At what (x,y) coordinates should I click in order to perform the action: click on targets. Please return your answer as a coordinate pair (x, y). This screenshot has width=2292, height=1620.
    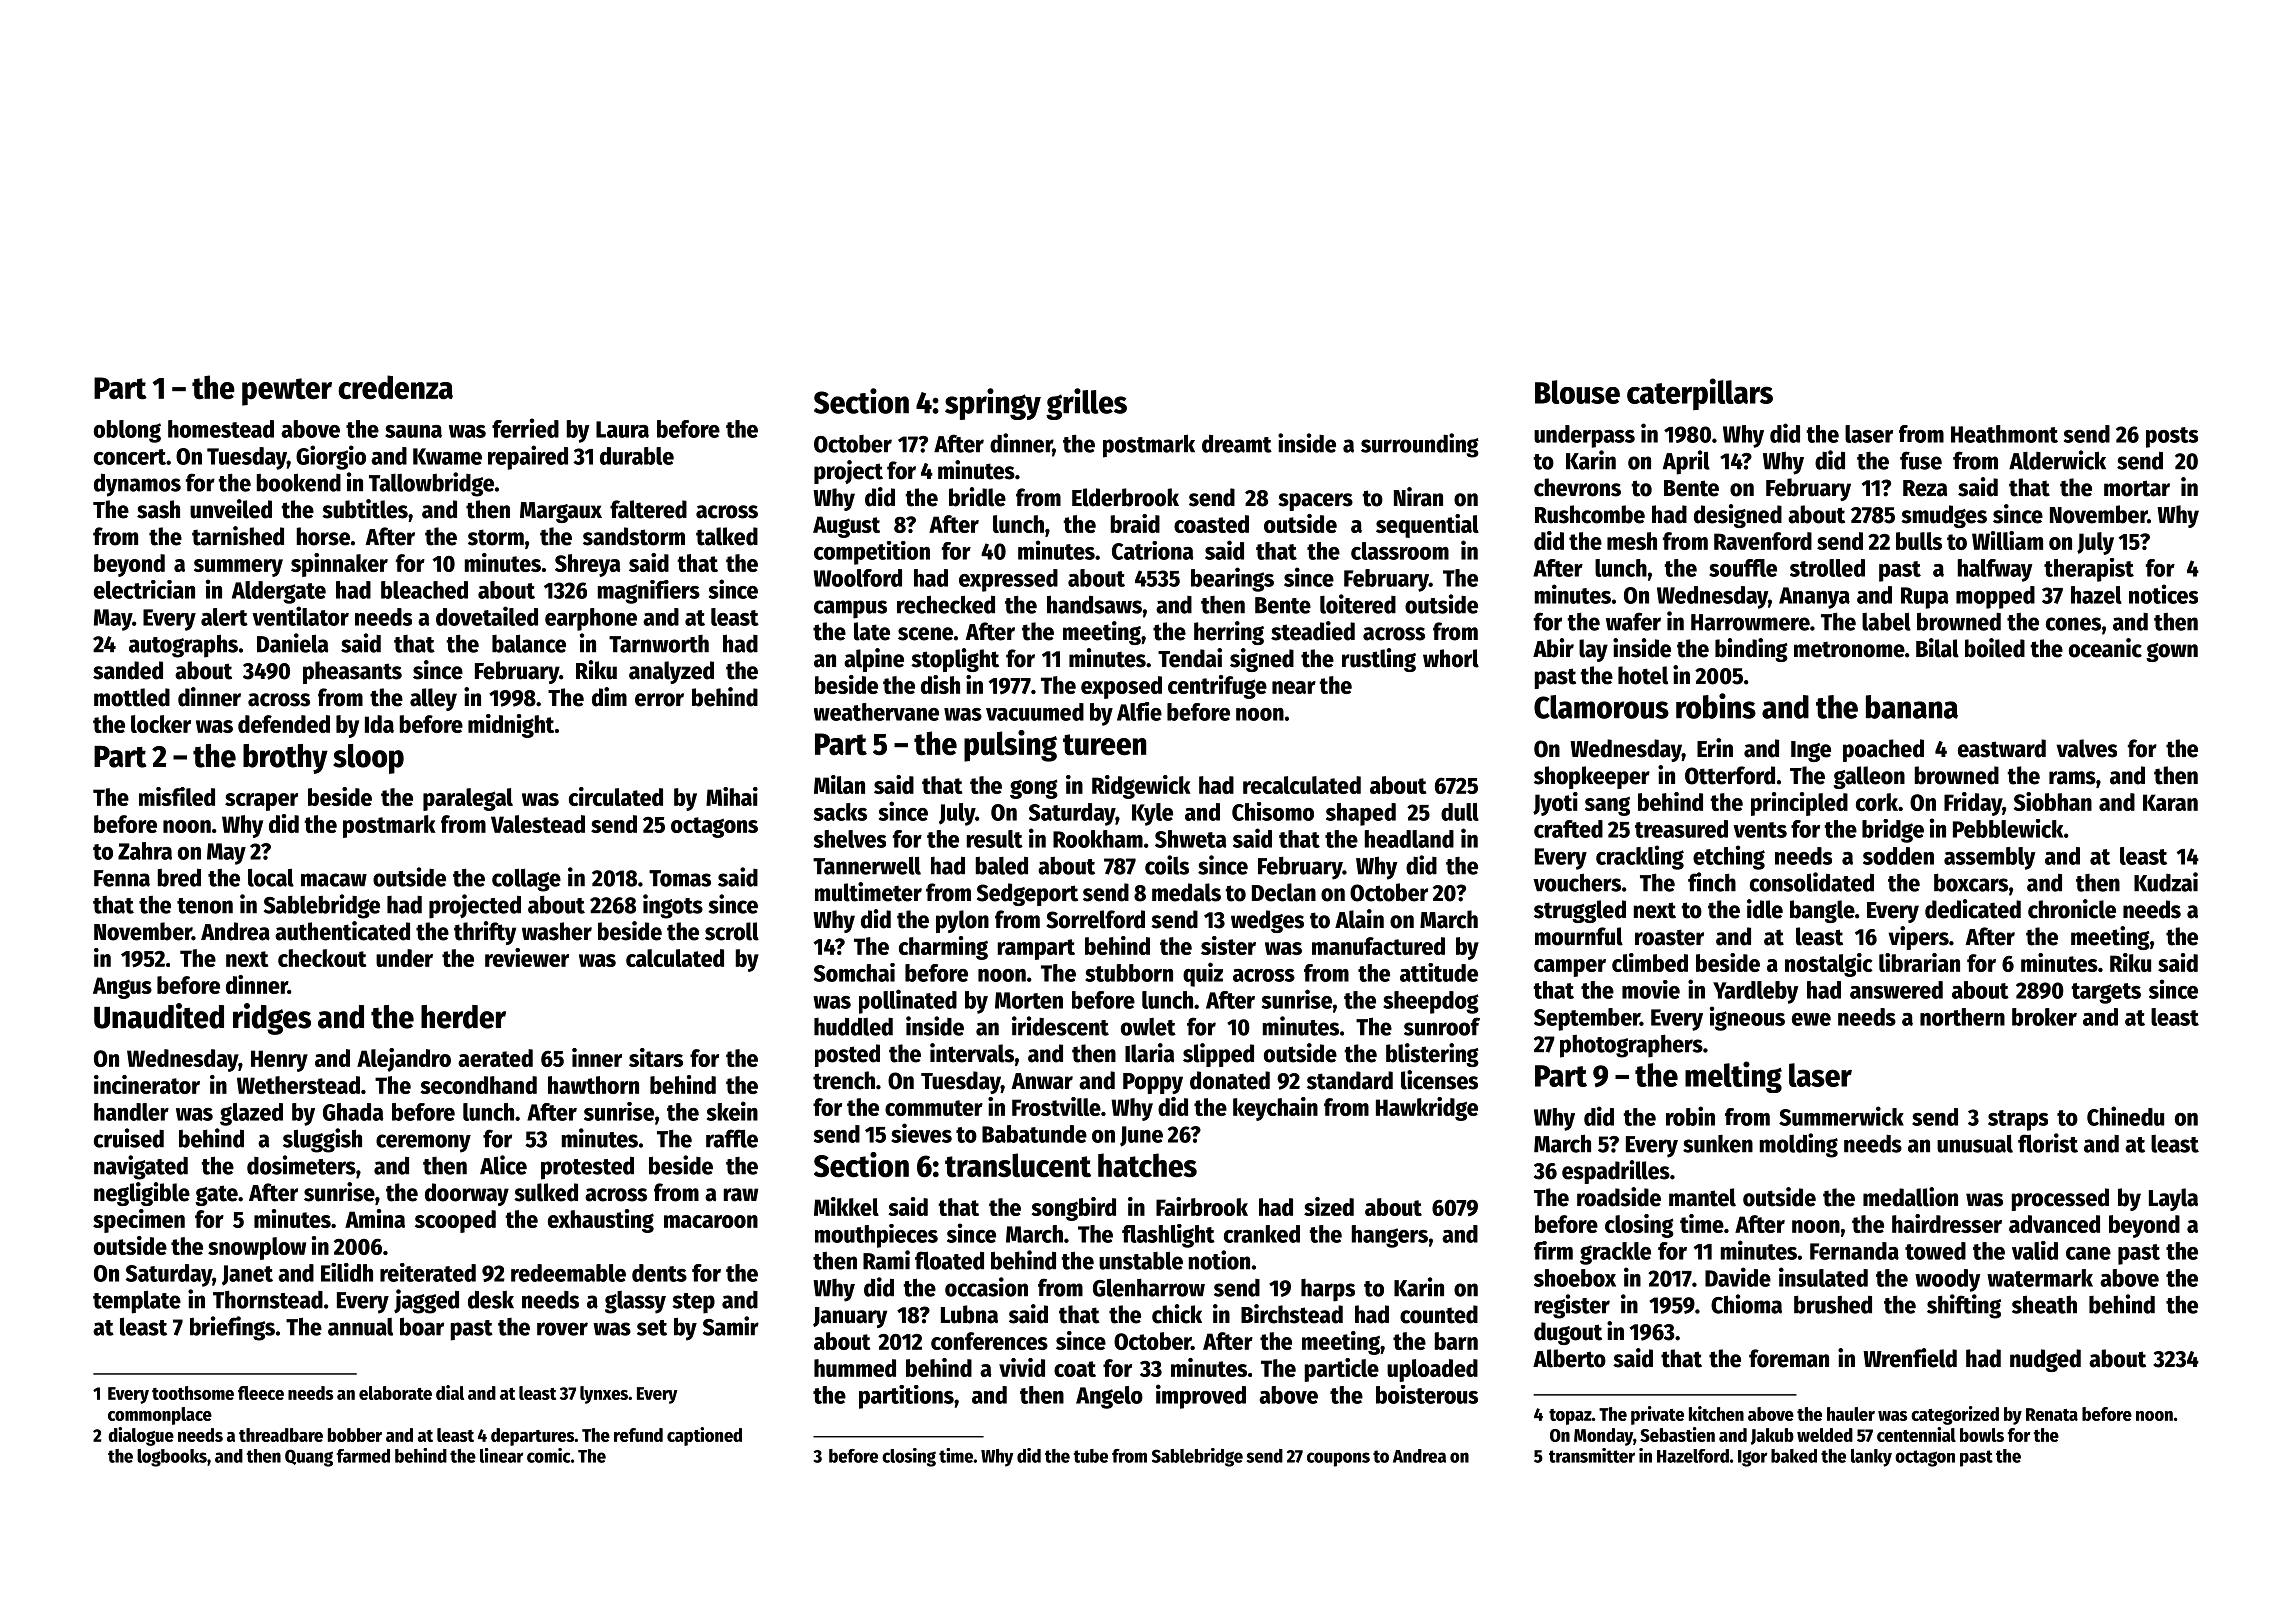
    Looking at the image, I should click on (2106, 993).
